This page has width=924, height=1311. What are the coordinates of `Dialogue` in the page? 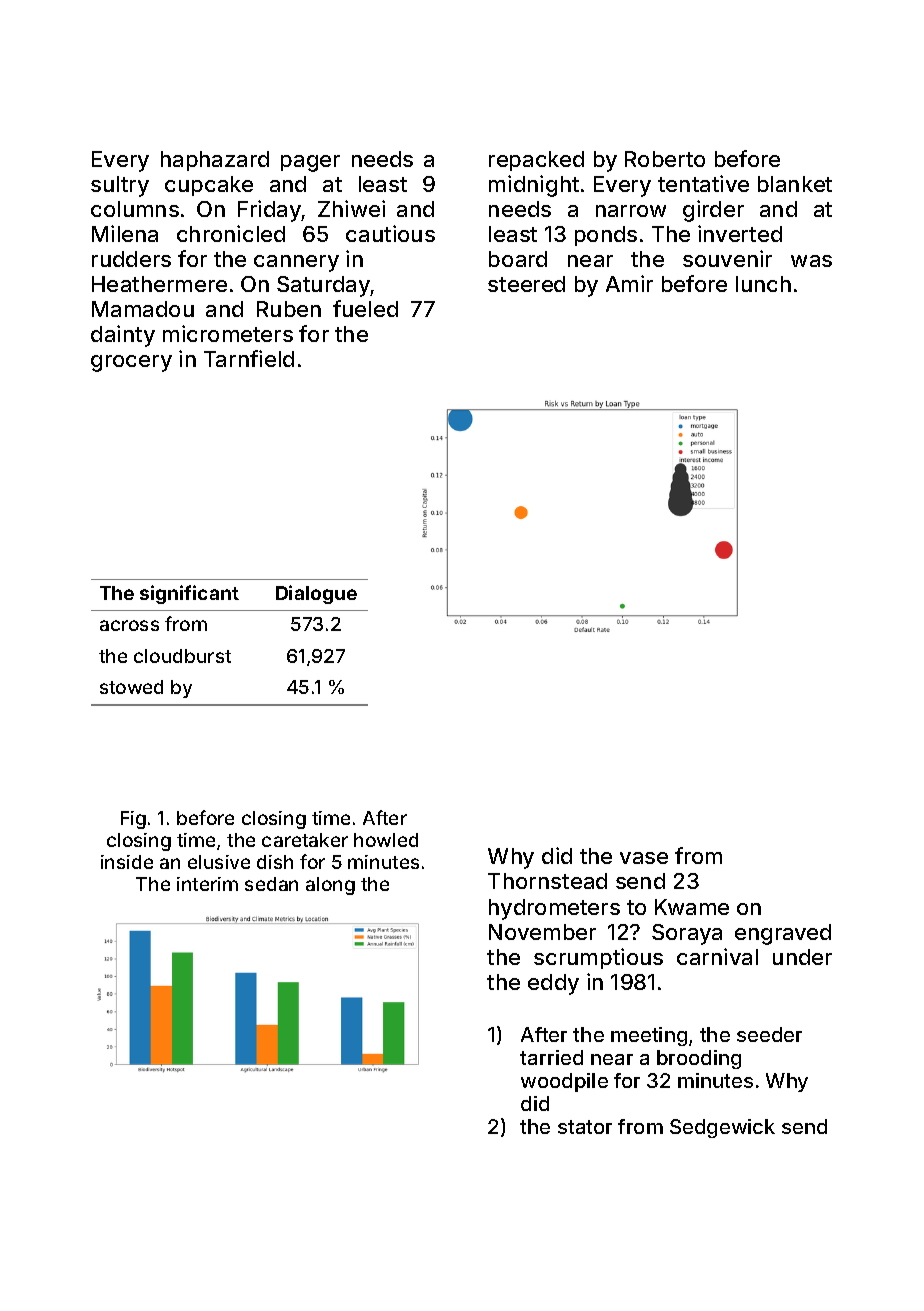 It's located at (316, 594).
